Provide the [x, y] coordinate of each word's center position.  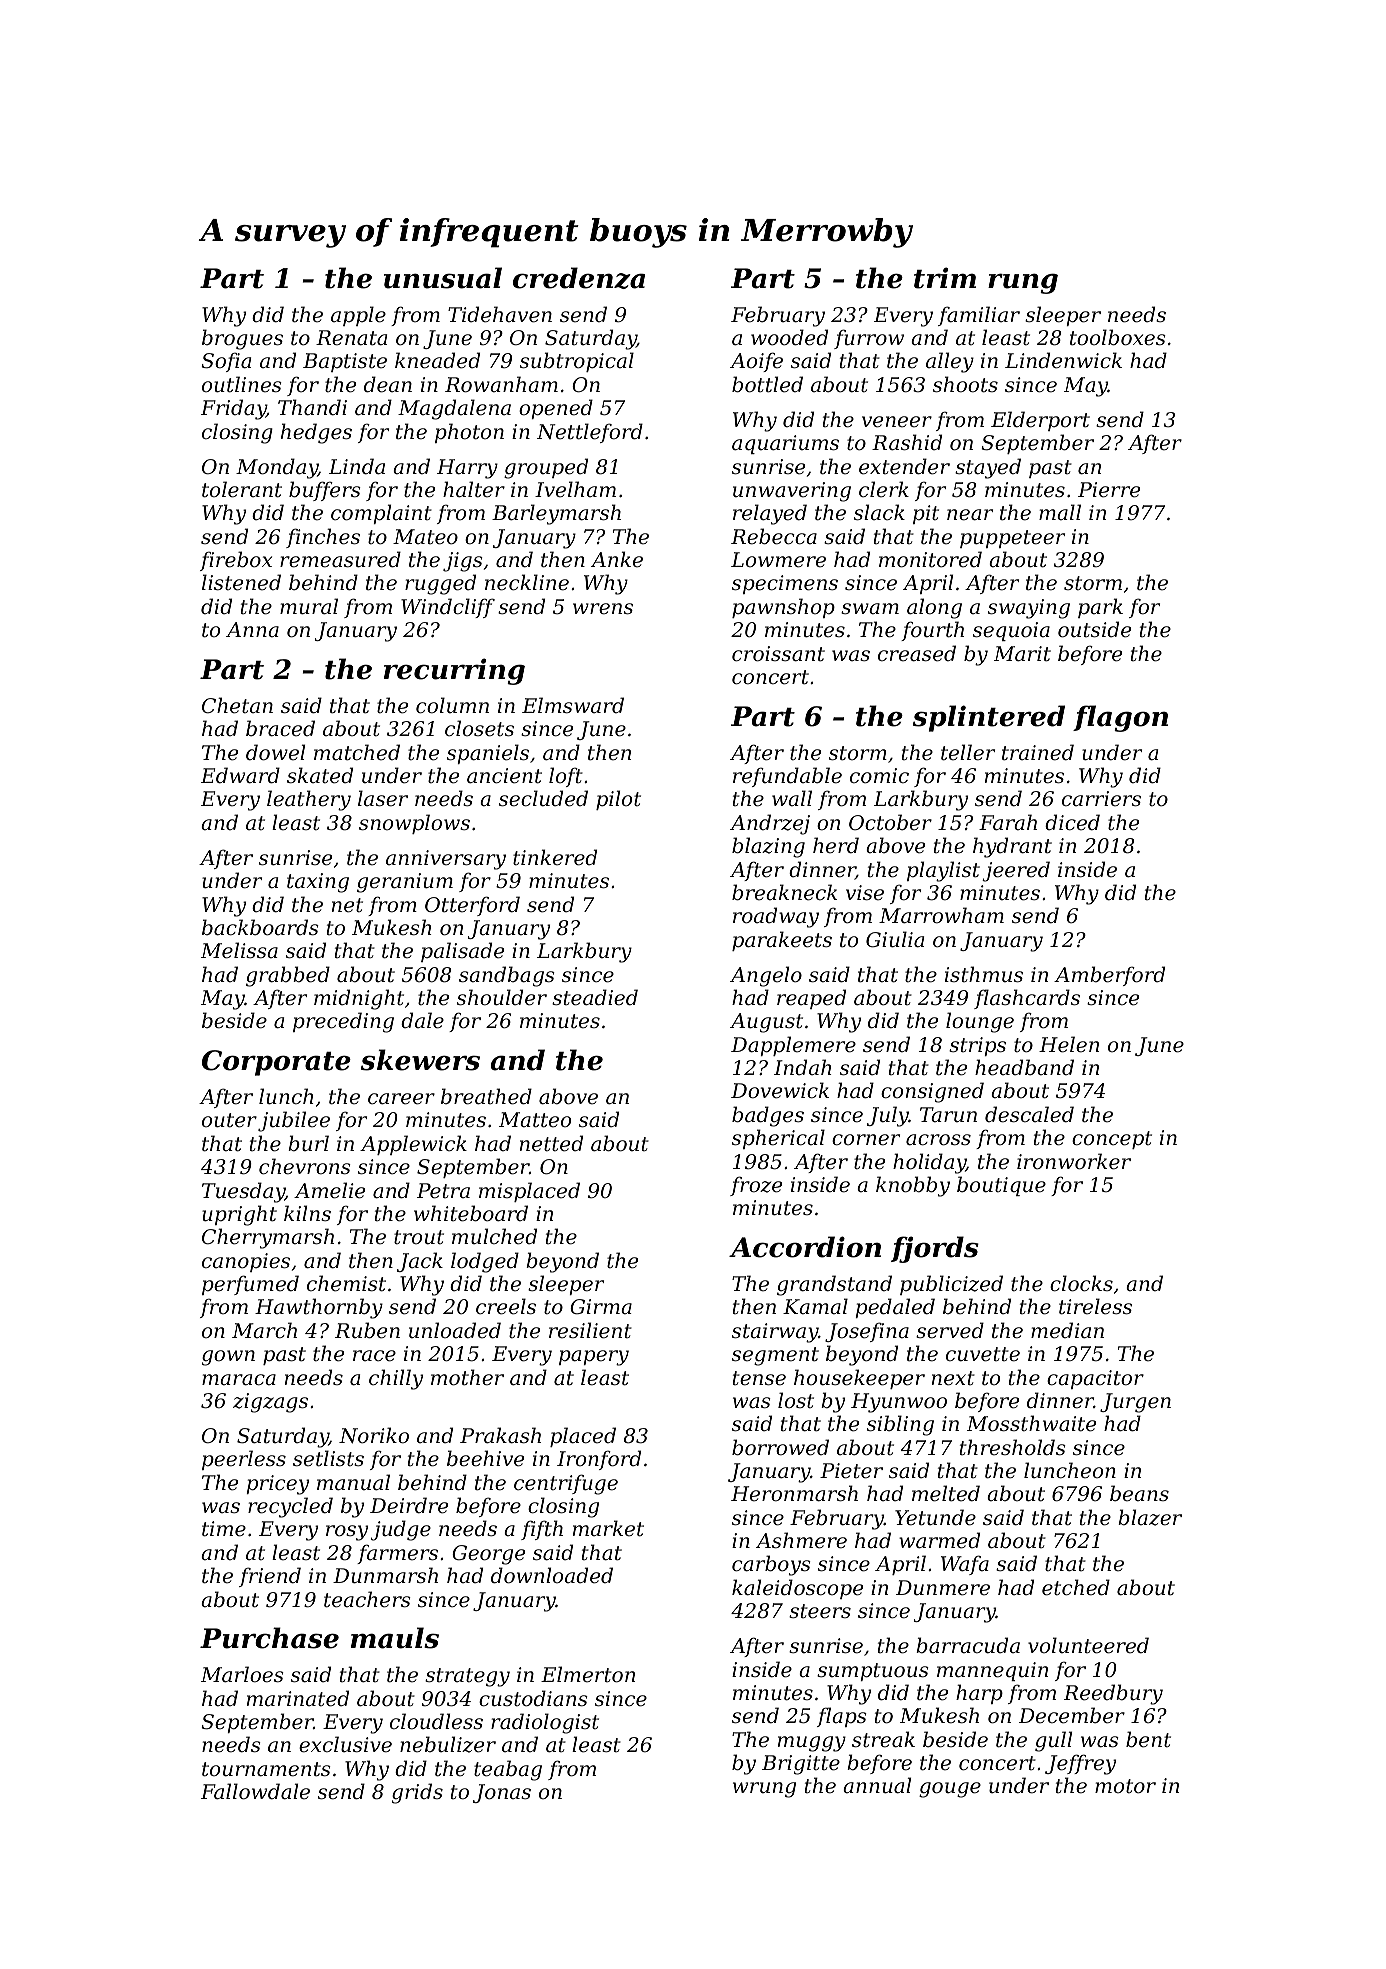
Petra [443, 1191]
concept [1112, 1140]
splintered [989, 718]
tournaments [266, 1769]
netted [551, 1143]
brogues [242, 339]
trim [945, 278]
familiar [979, 316]
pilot [618, 800]
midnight [359, 999]
